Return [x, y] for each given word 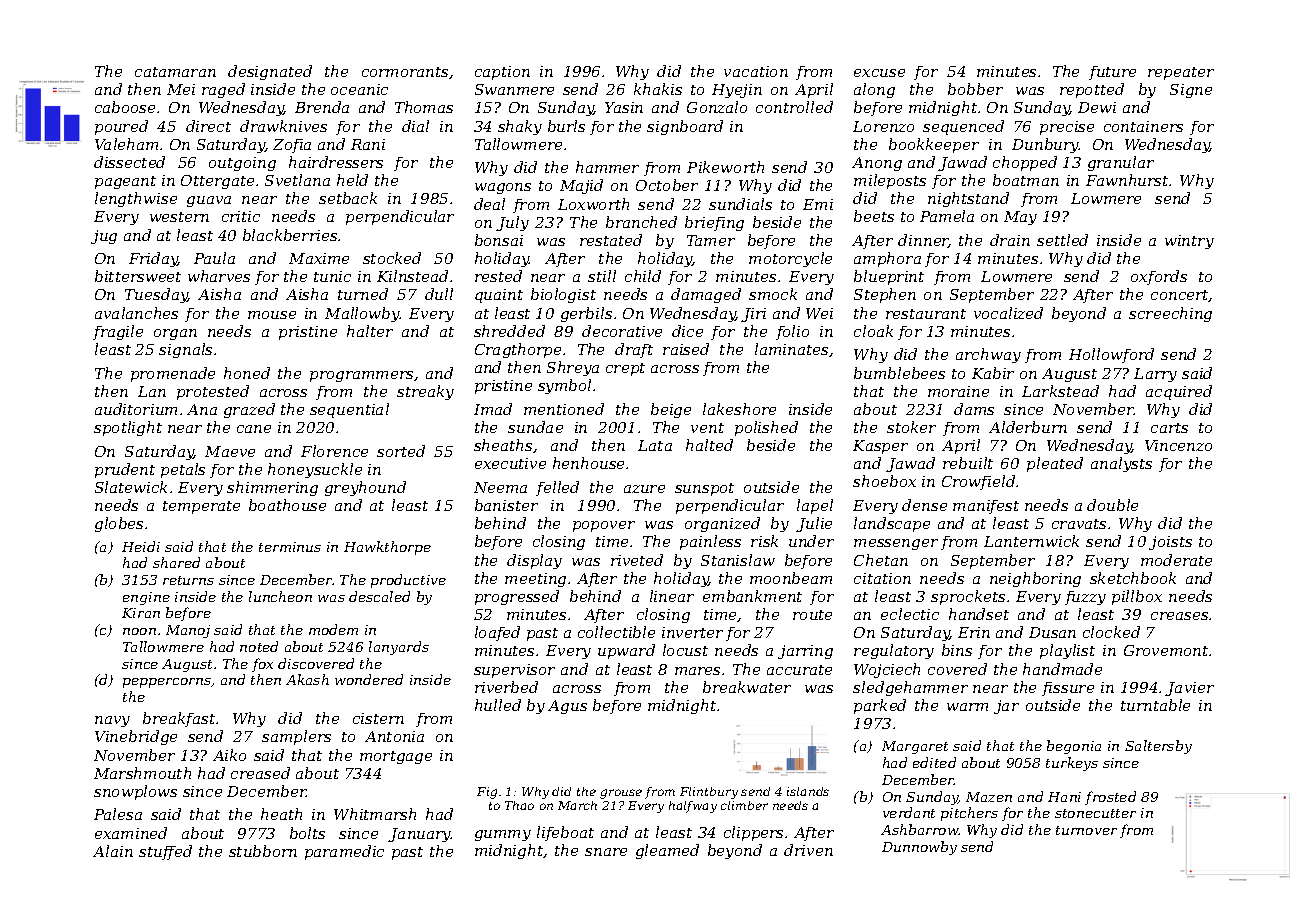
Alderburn [1028, 427]
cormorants [405, 72]
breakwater [747, 687]
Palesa [118, 814]
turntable [1155, 705]
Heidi [141, 546]
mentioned [564, 409]
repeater [1181, 73]
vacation [756, 71]
